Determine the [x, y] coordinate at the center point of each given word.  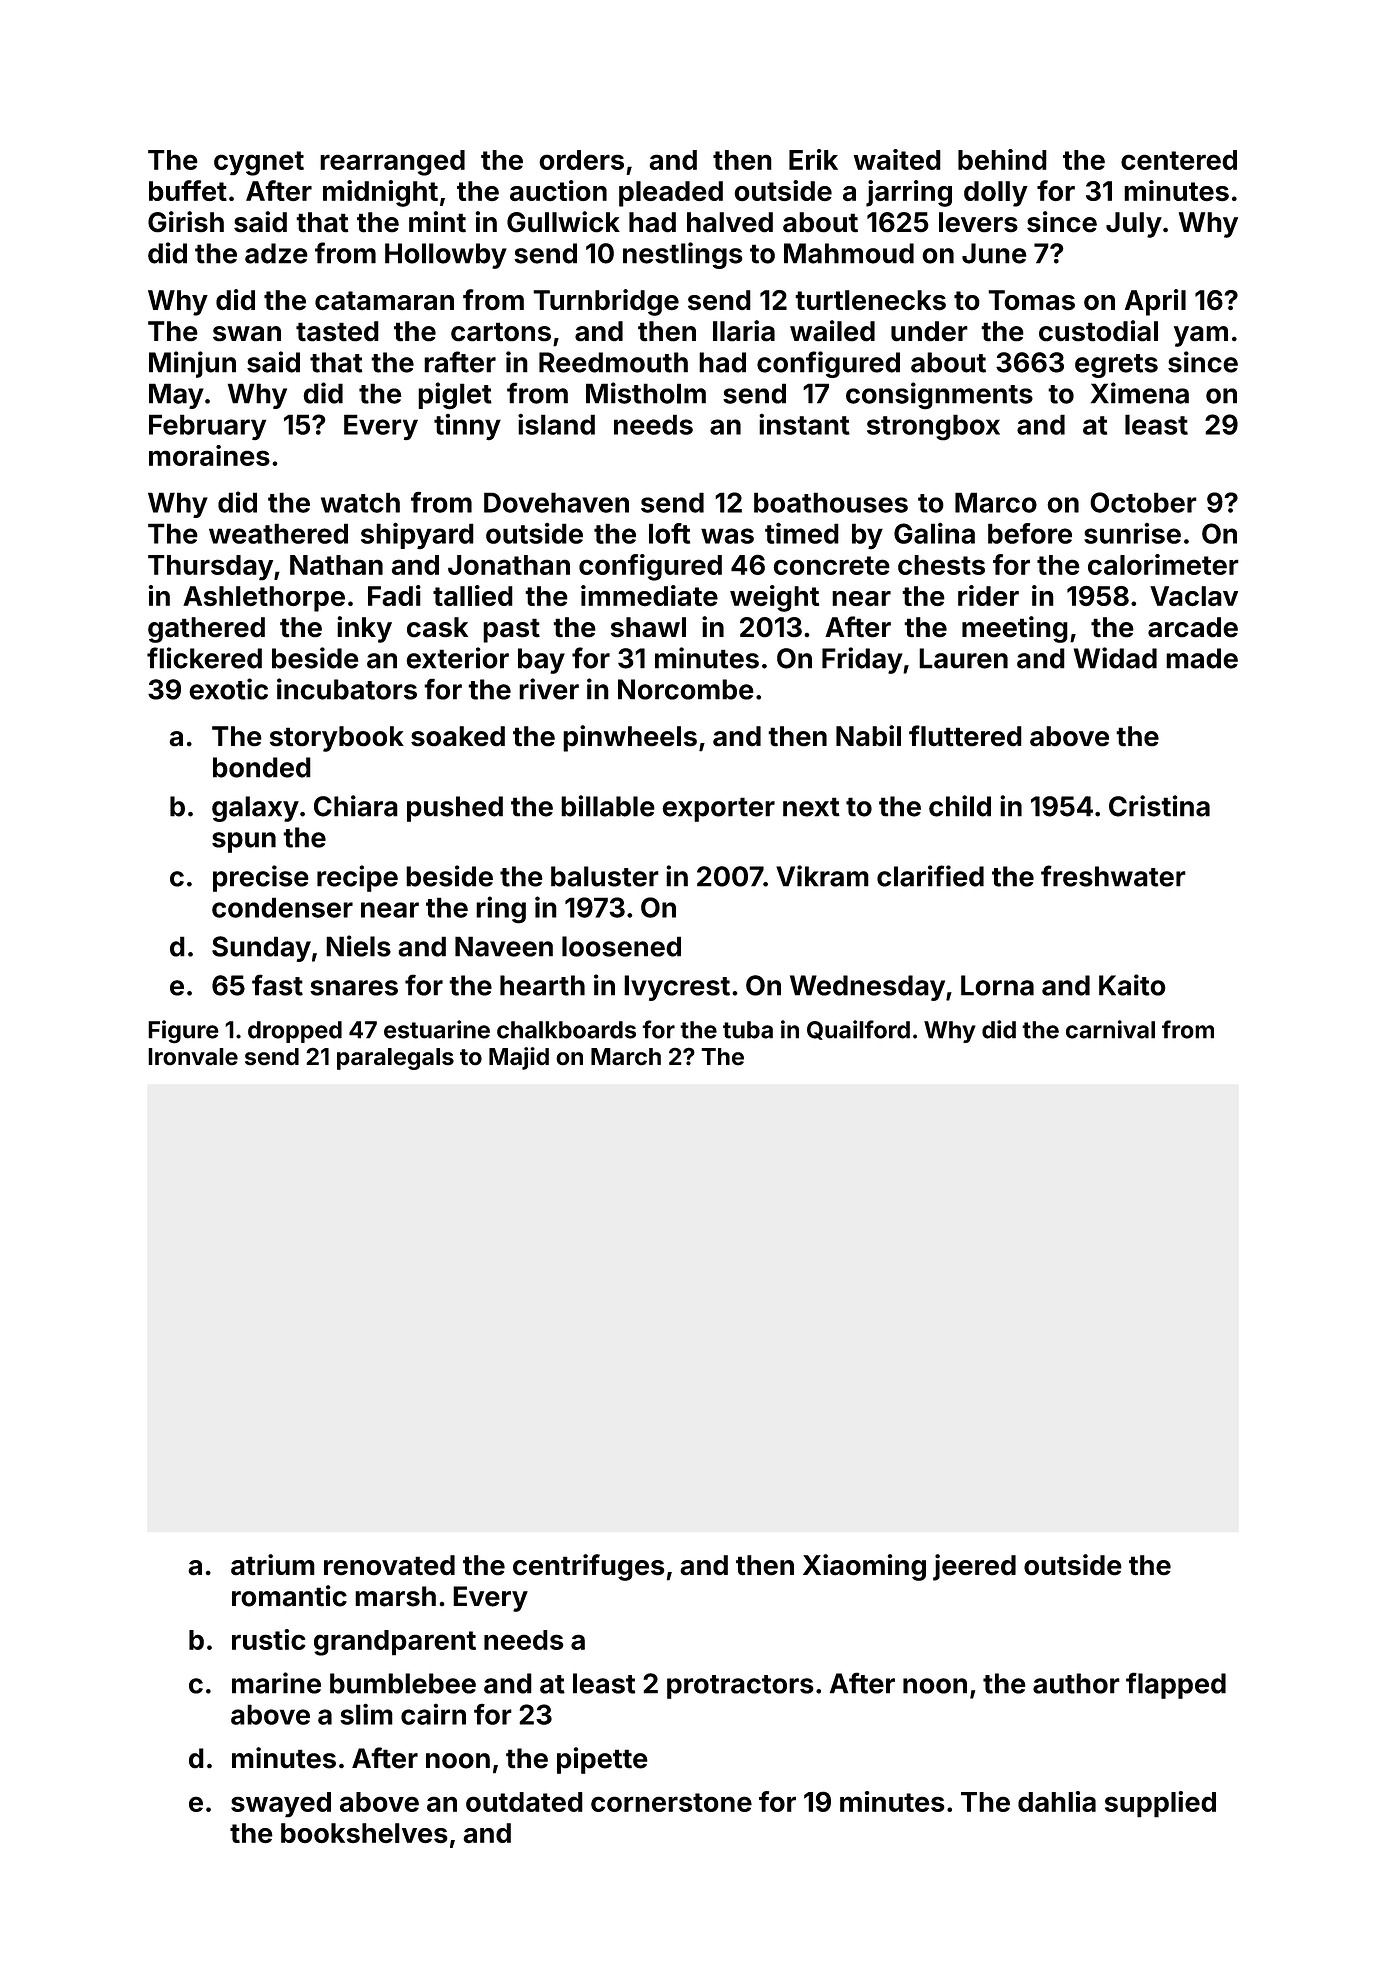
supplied [1160, 1804]
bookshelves [364, 1833]
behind [1002, 159]
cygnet [259, 163]
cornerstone [671, 1802]
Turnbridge [606, 302]
